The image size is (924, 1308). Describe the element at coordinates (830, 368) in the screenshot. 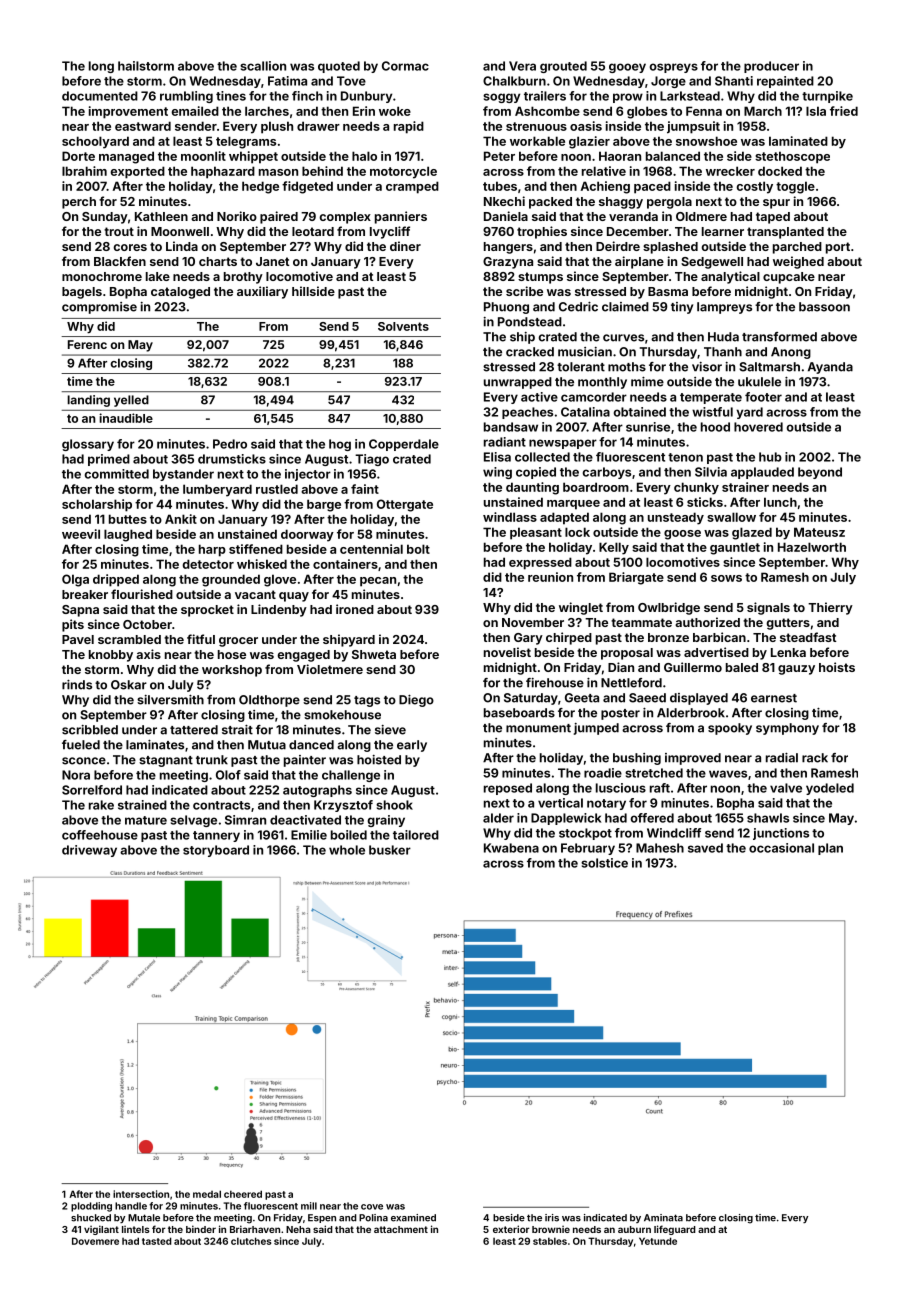

I see `Ayanda` at that location.
